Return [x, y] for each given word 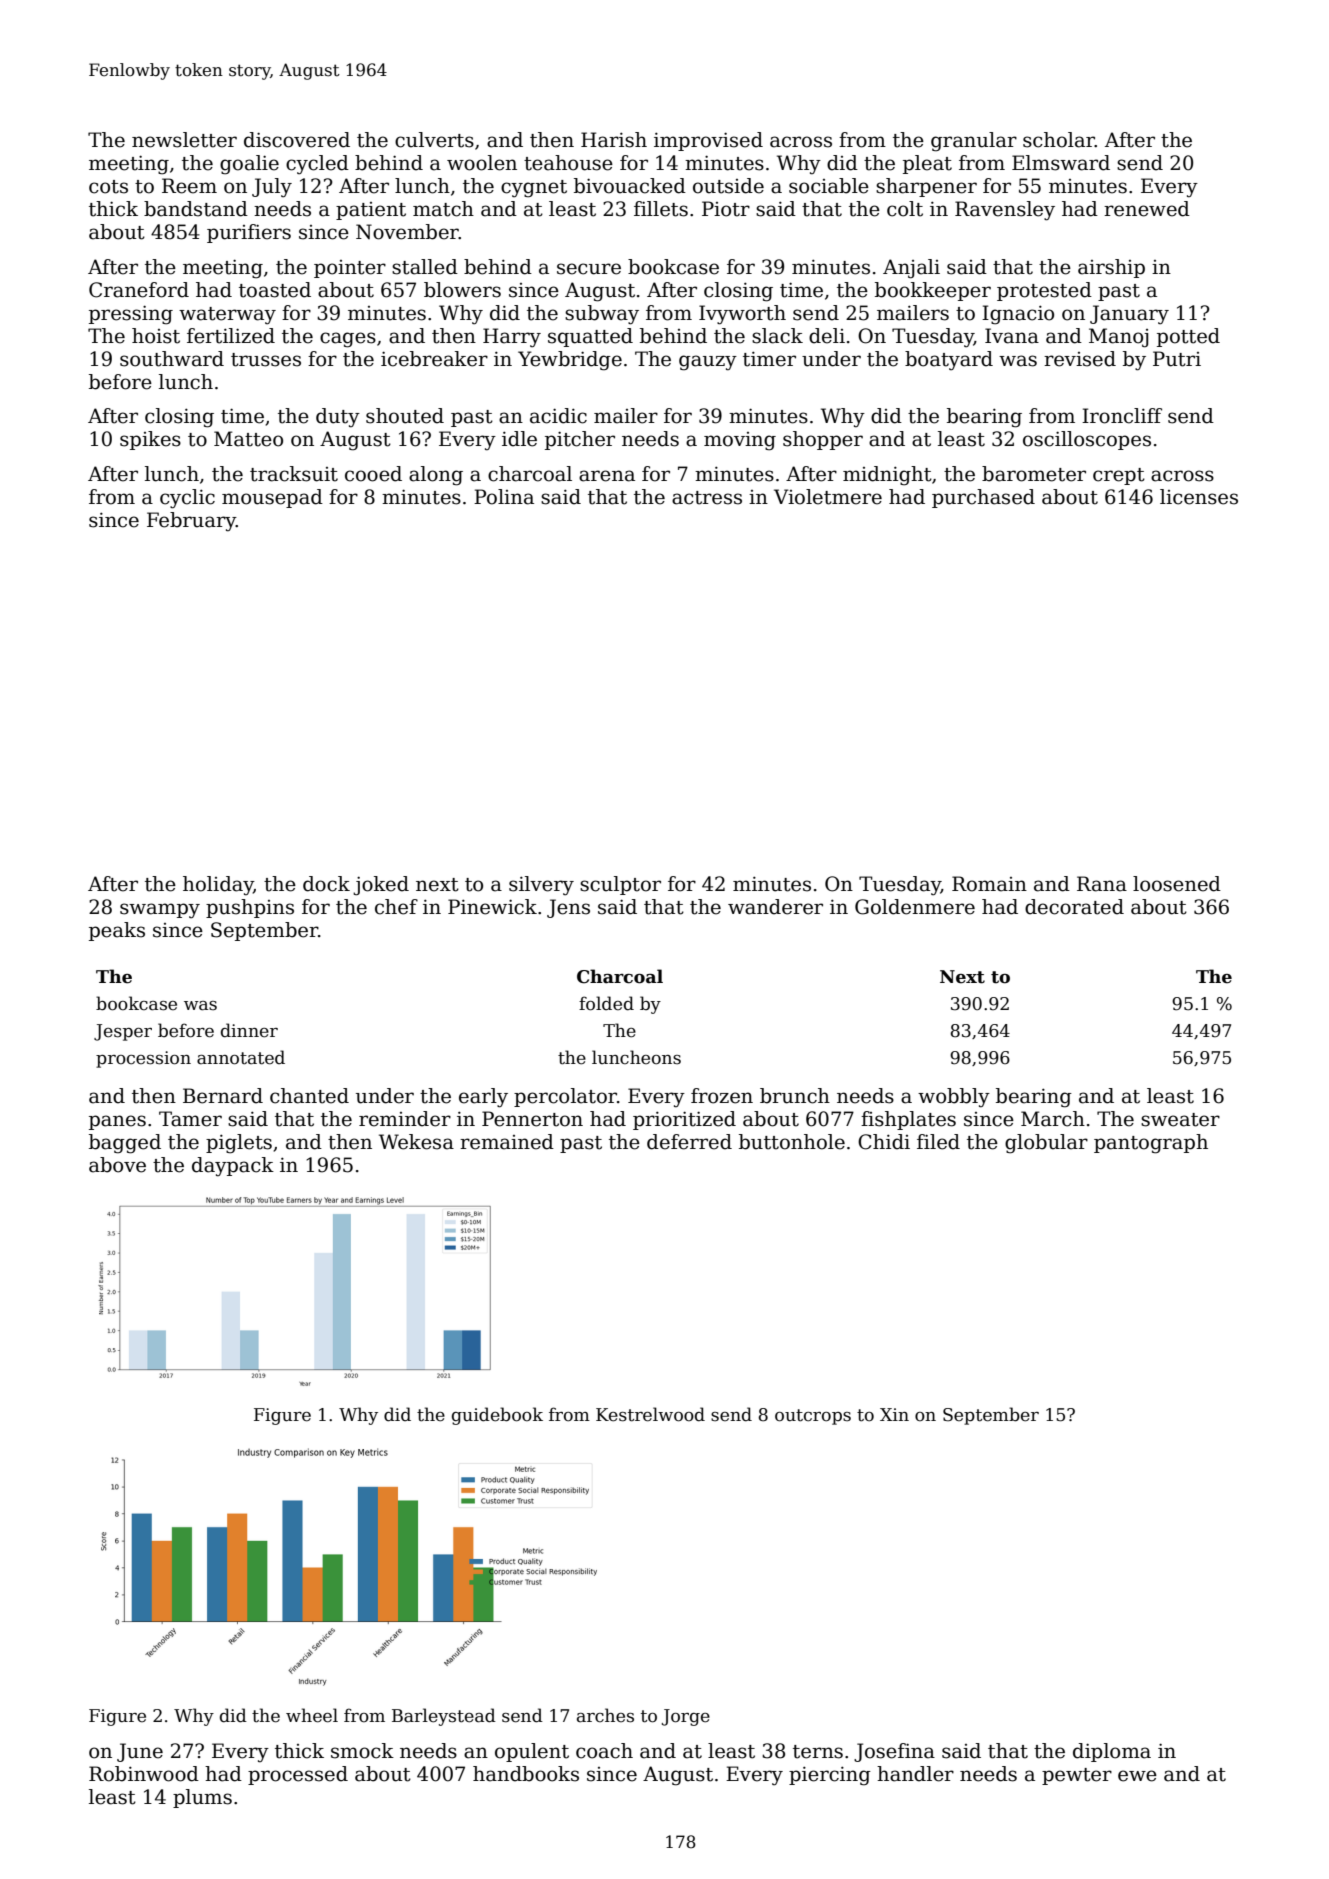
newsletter [184, 140]
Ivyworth [742, 315]
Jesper [123, 1032]
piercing [830, 1776]
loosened [1177, 884]
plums [202, 1798]
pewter [1077, 1776]
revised [1080, 359]
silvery [541, 886]
